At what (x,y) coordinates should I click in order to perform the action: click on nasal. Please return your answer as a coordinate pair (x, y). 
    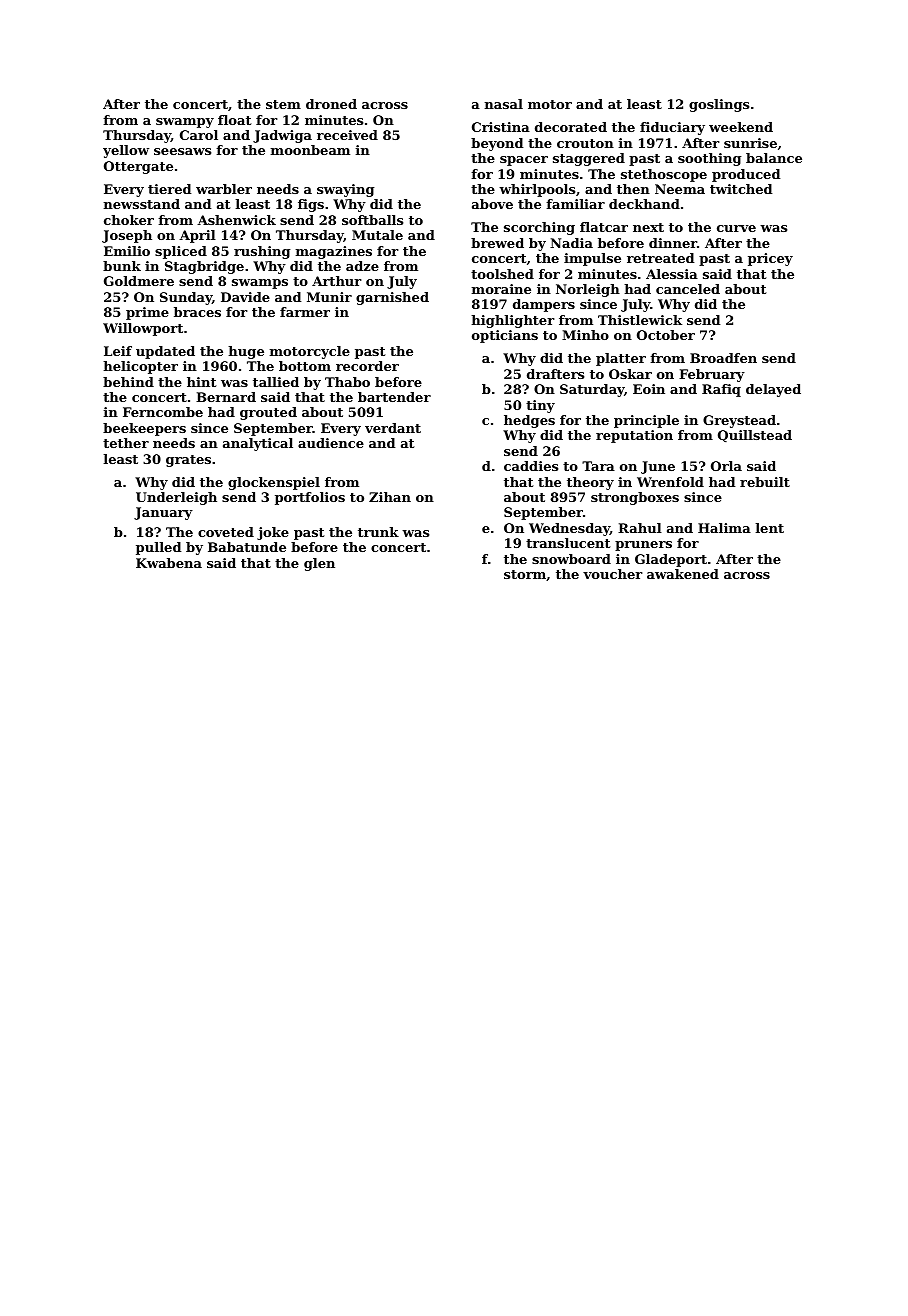
    Looking at the image, I should click on (504, 104).
